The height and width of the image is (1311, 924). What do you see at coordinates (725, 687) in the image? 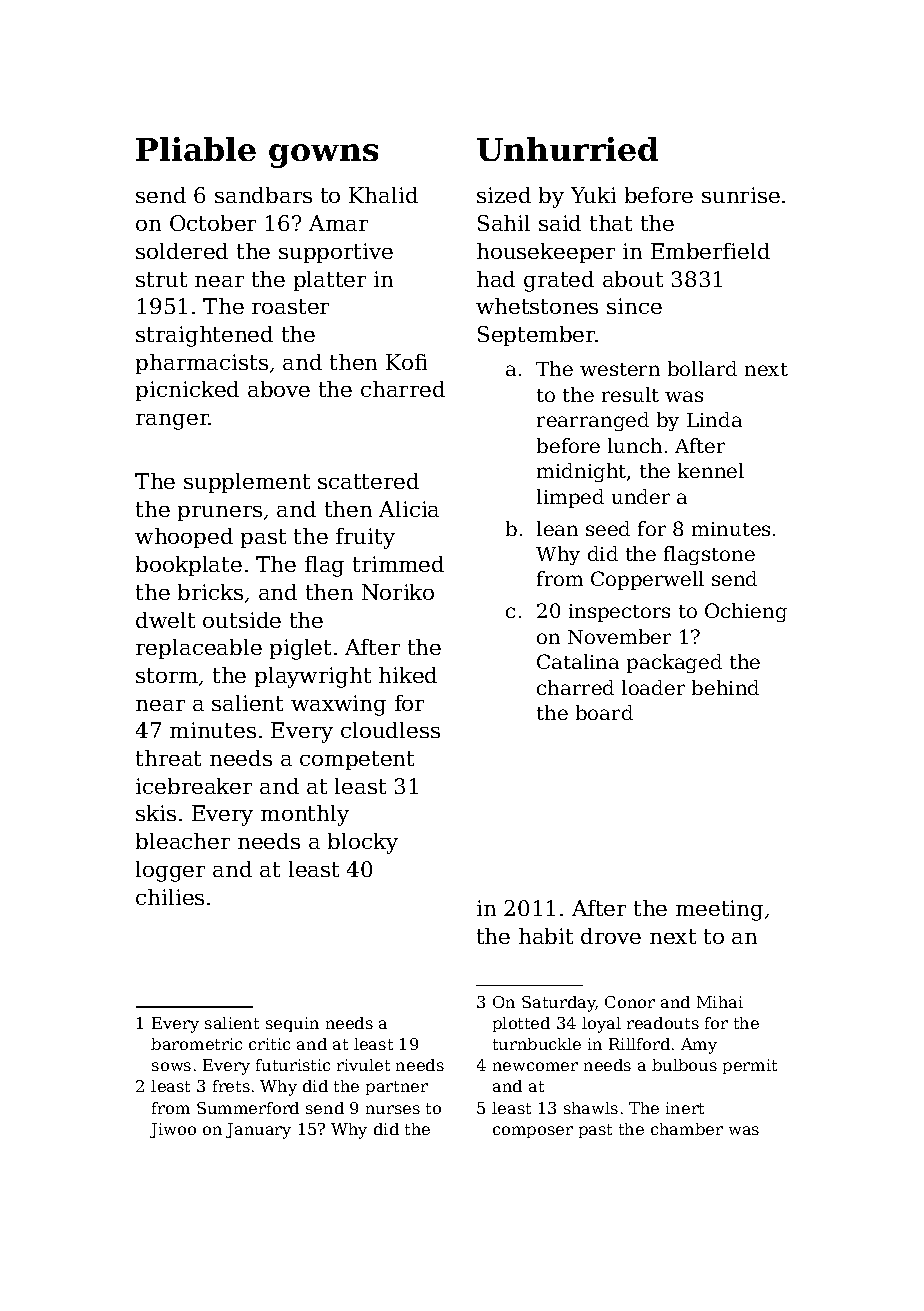
I see `behind` at bounding box center [725, 687].
